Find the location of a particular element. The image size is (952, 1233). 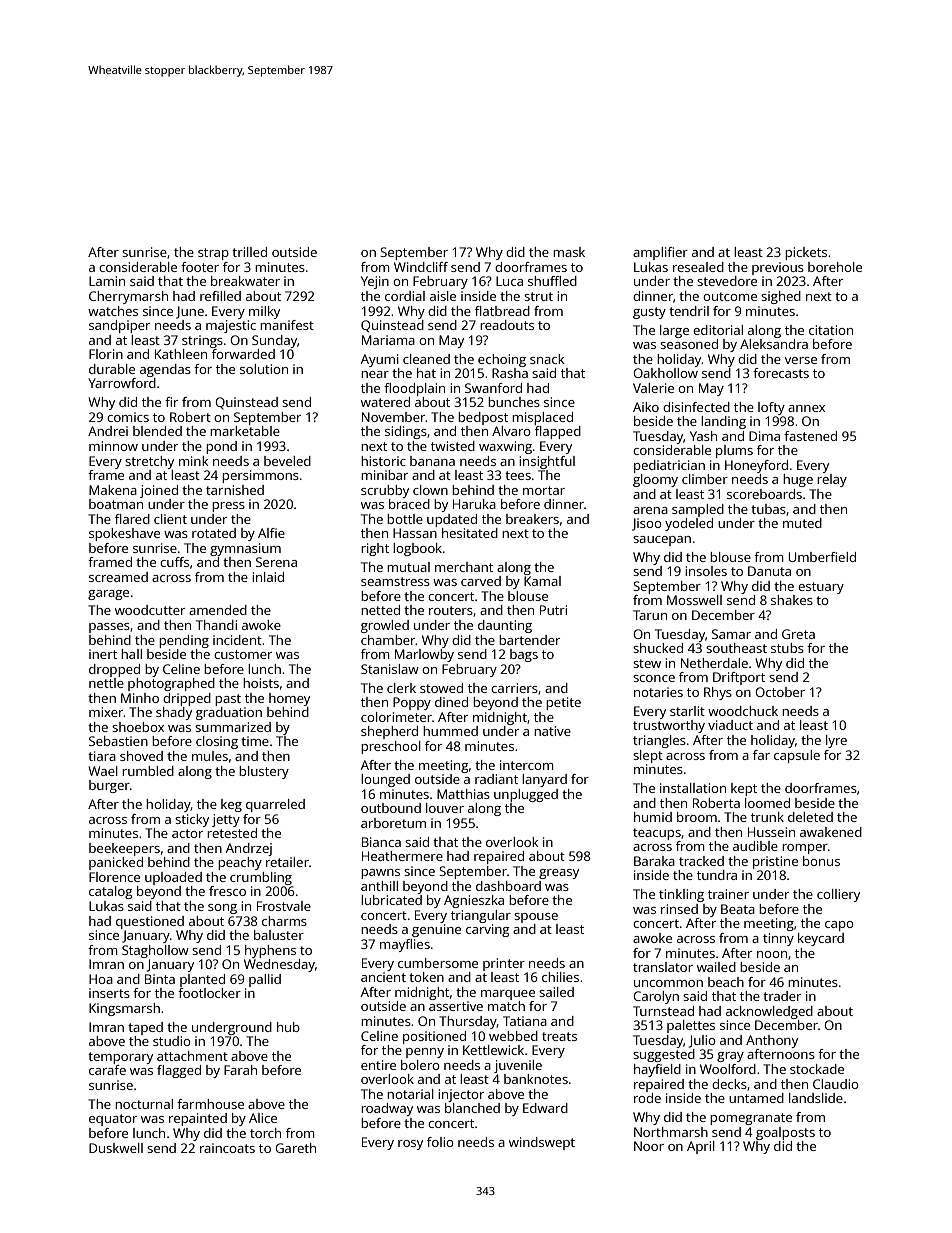

humid is located at coordinates (653, 817).
